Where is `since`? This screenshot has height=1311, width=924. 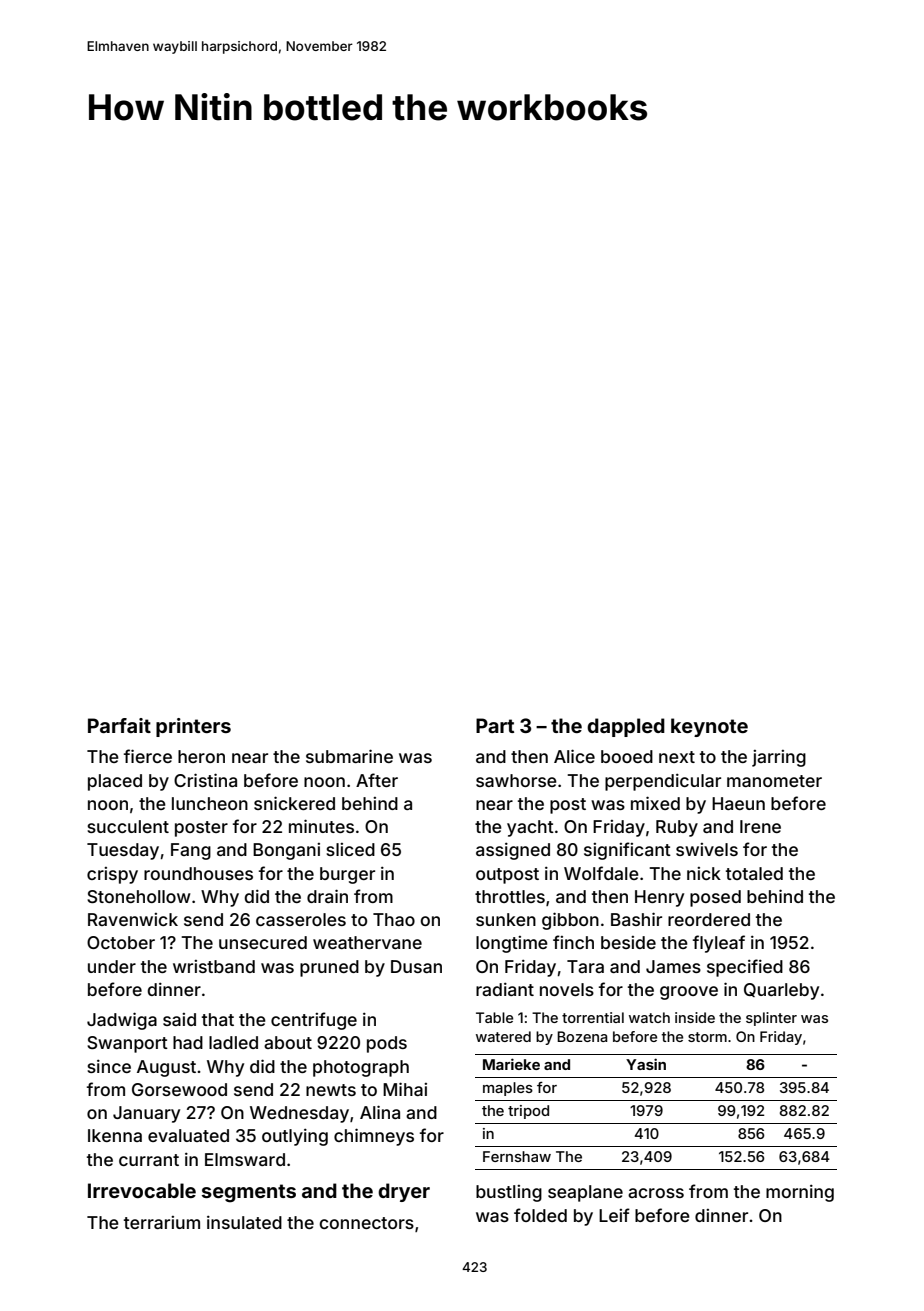
since is located at coordinates (109, 1066).
